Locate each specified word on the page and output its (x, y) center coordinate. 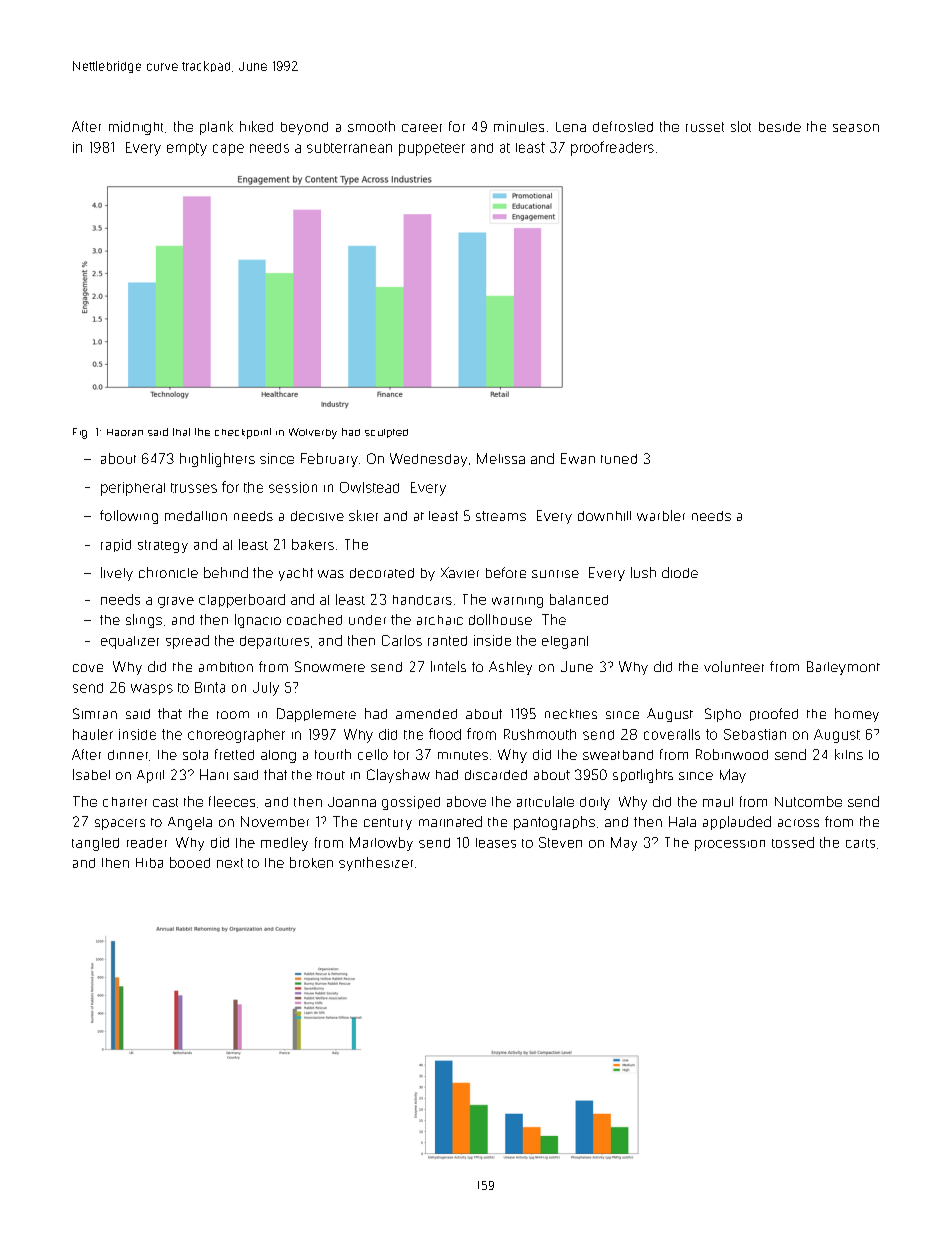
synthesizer (376, 864)
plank (216, 128)
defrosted (623, 126)
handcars (422, 600)
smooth (371, 126)
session (293, 487)
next (230, 863)
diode (680, 572)
